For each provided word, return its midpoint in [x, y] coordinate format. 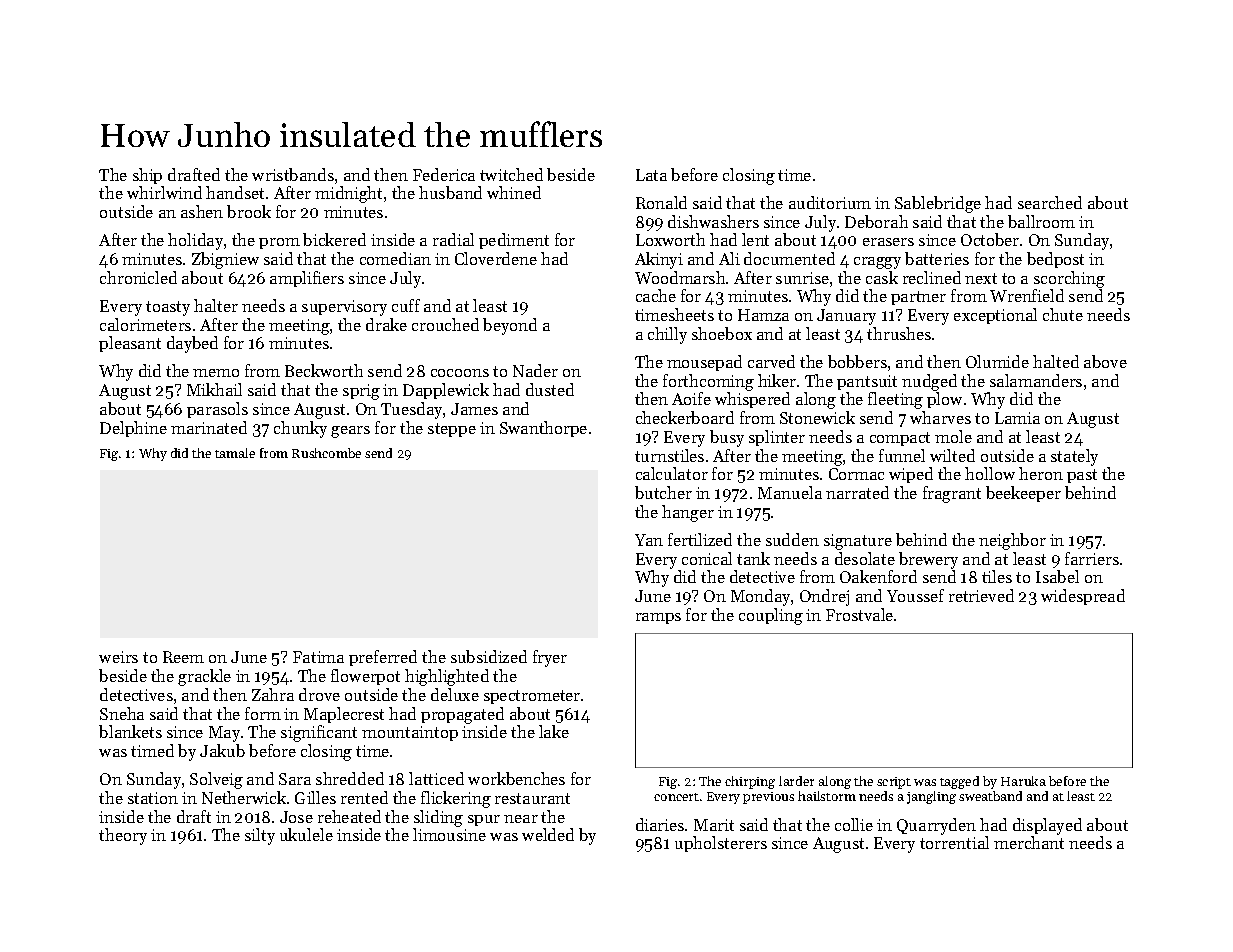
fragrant [952, 494]
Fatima [318, 657]
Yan [649, 540]
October [990, 239]
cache [656, 295]
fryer [550, 658]
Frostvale [859, 614]
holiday [195, 241]
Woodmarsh [680, 277]
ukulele [306, 834]
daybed [192, 344]
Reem [183, 657]
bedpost [1055, 260]
